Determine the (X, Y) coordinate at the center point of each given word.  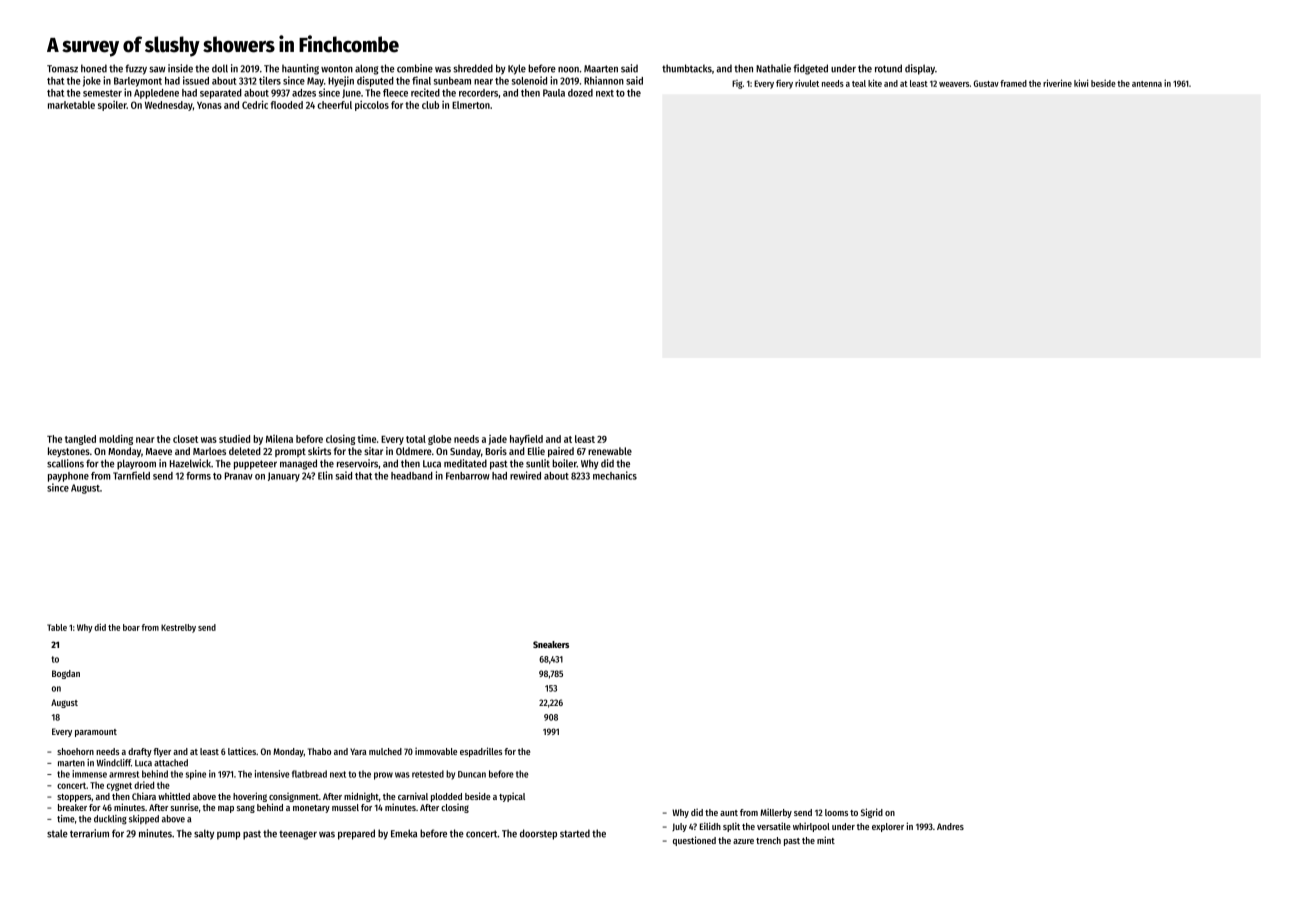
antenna (1147, 84)
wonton (337, 69)
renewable (610, 451)
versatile (774, 826)
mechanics (615, 475)
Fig (737, 84)
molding (116, 439)
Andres (950, 826)
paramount (96, 733)
